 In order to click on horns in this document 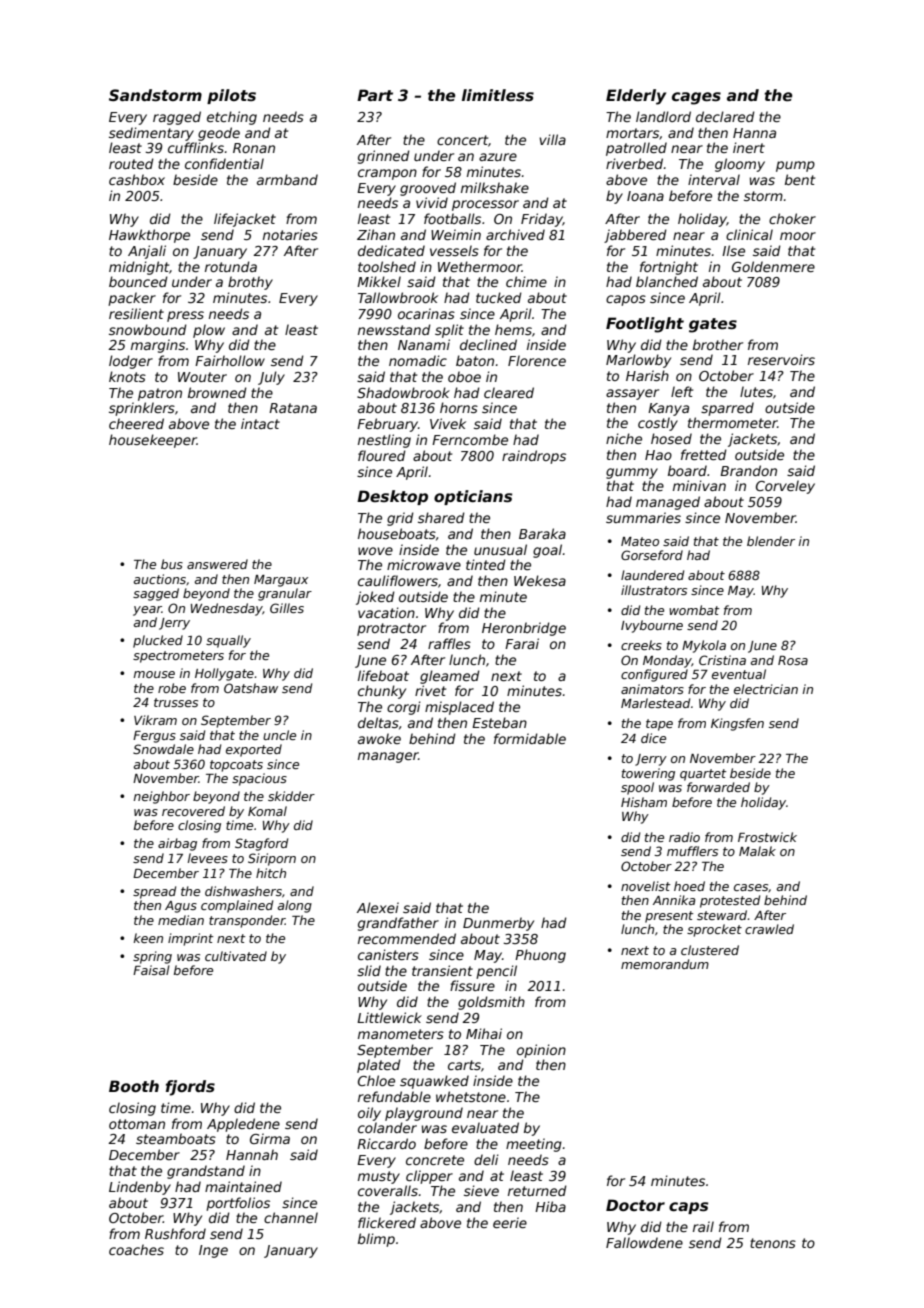, I will do `click(459, 407)`.
